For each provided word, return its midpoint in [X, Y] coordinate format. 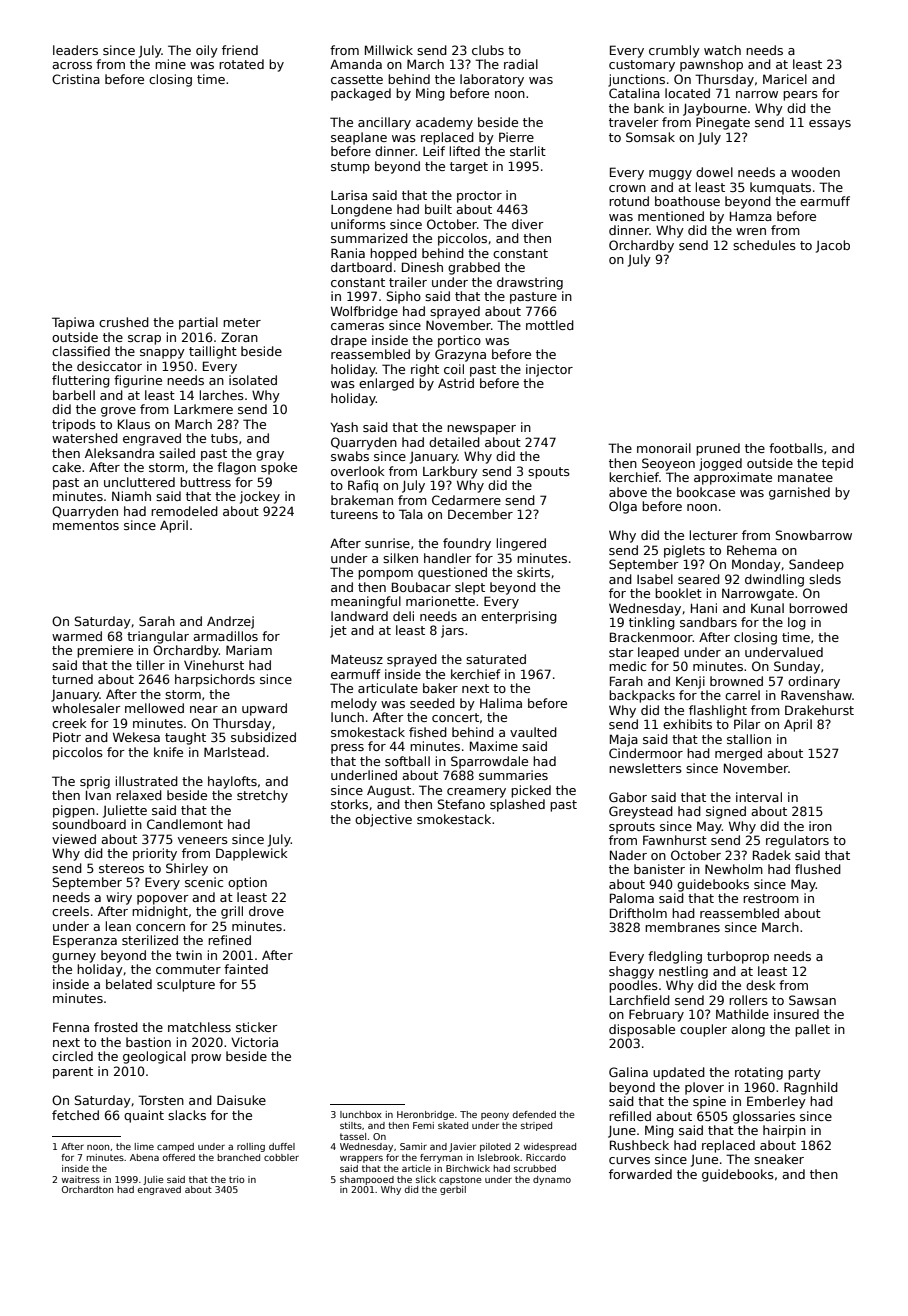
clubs [488, 50]
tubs [224, 438]
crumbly [674, 51]
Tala [411, 514]
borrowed [818, 608]
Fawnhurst [675, 840]
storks [349, 804]
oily [207, 51]
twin [189, 955]
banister [659, 869]
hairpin [784, 1131]
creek [69, 723]
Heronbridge [425, 1115]
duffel [282, 1146]
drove [266, 911]
